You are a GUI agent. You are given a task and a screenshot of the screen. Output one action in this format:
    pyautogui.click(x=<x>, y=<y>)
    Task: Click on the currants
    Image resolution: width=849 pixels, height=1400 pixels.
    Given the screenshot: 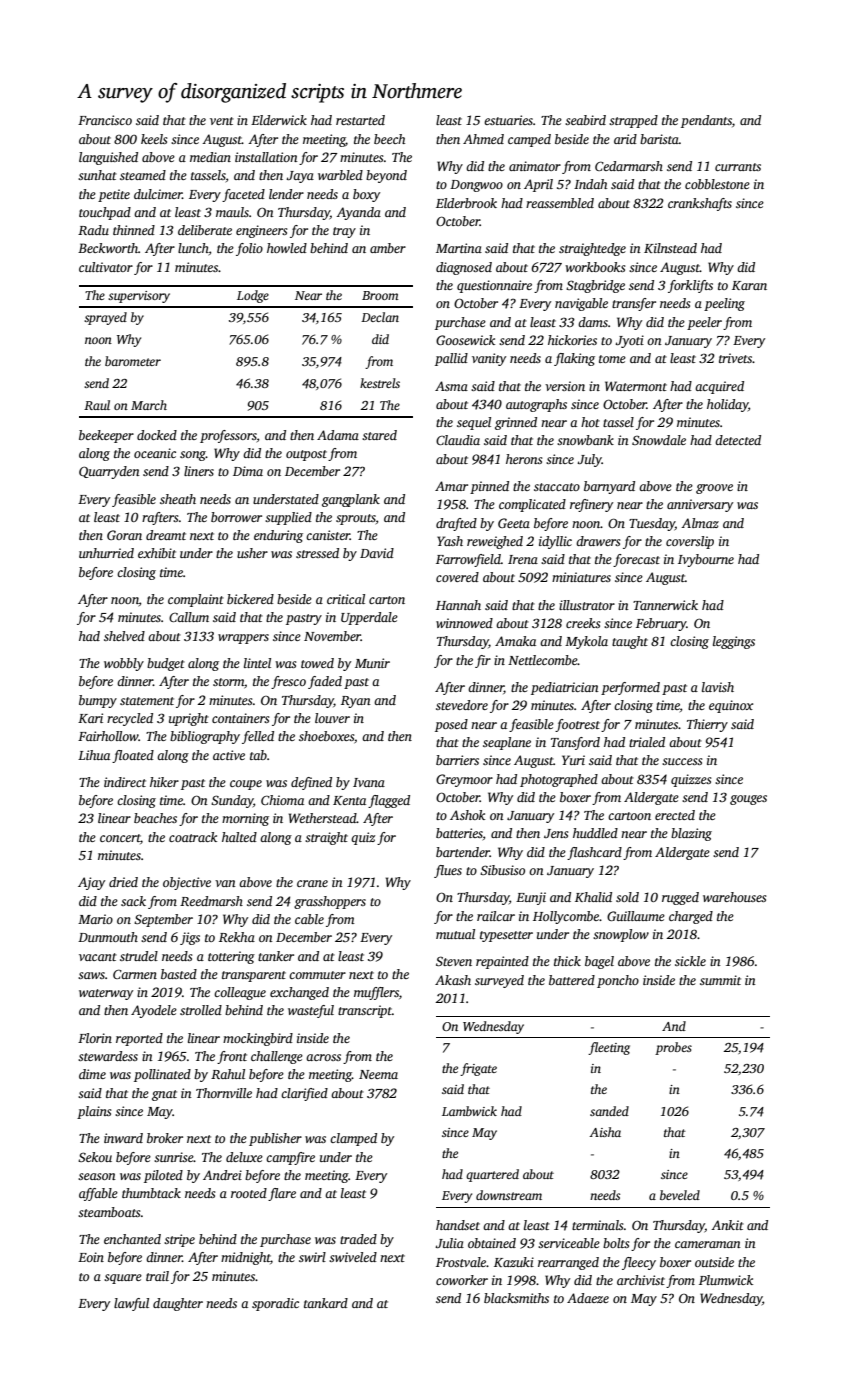 What is the action you would take?
    pyautogui.click(x=738, y=167)
